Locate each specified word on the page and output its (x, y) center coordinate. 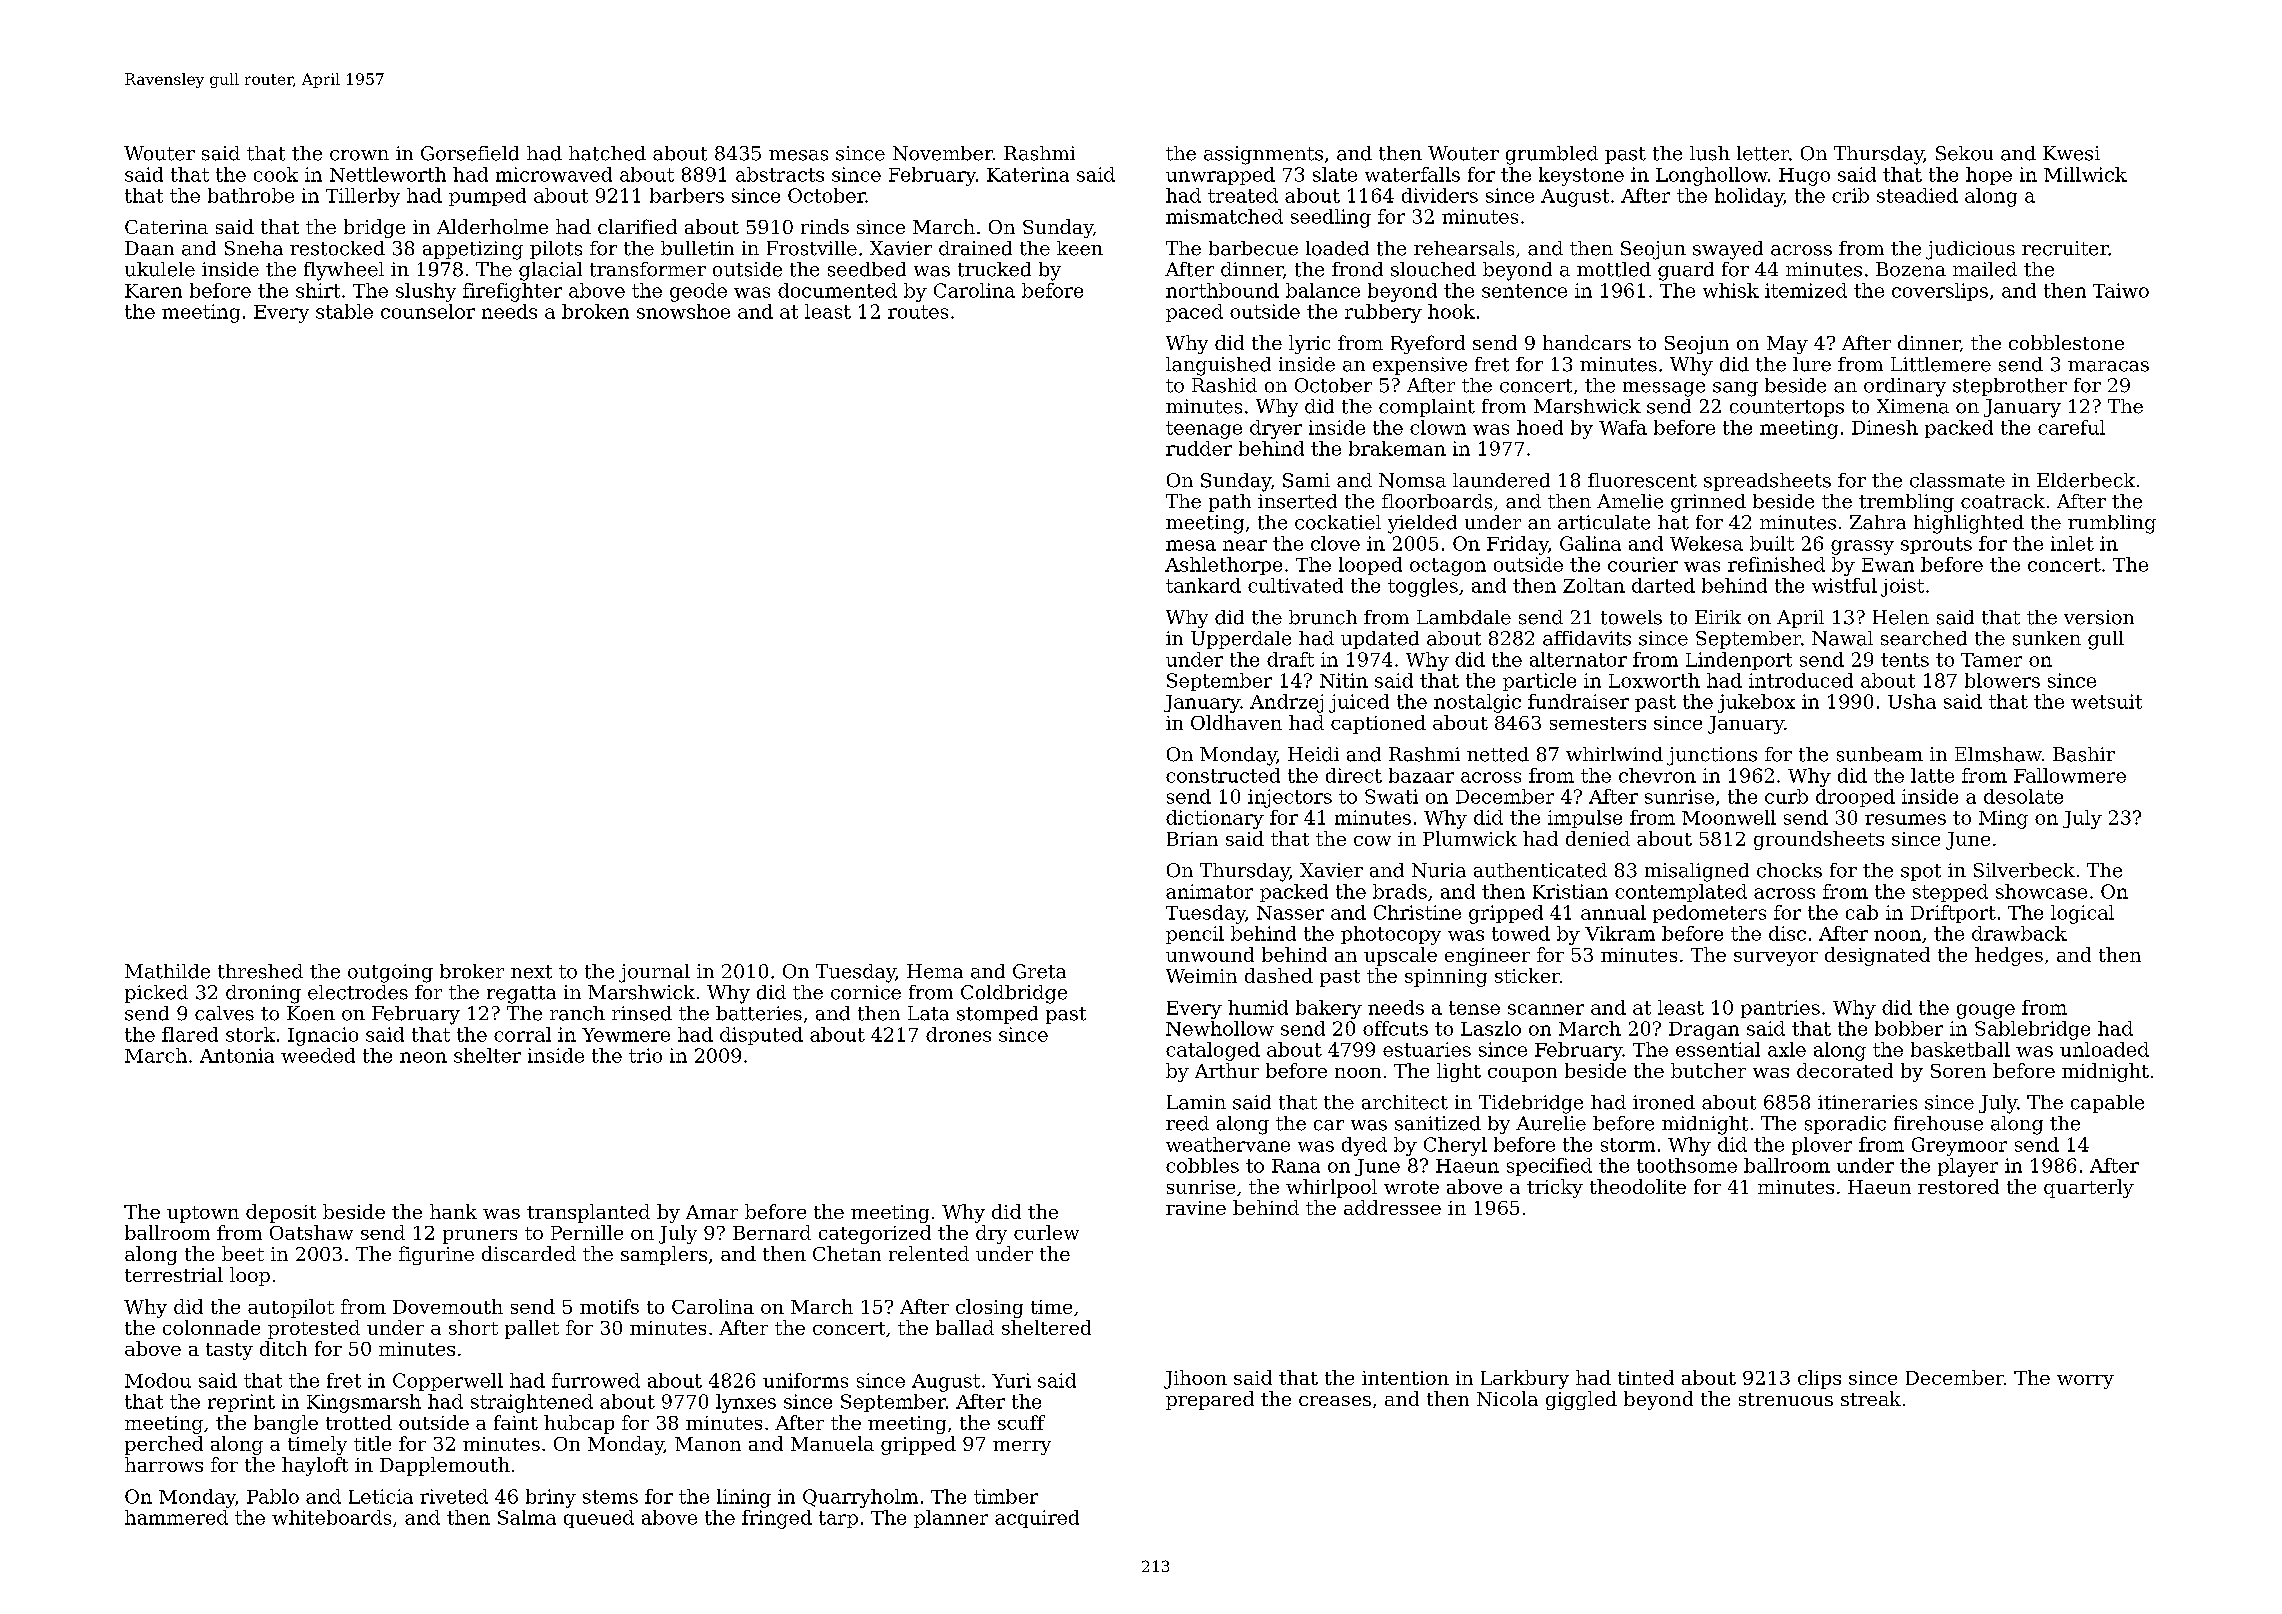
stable (344, 311)
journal (654, 973)
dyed (1364, 1146)
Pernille (587, 1232)
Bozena (1911, 269)
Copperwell (448, 1382)
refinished (1776, 564)
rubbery (1383, 313)
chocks (1789, 870)
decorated (1845, 1070)
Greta (1039, 971)
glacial (550, 271)
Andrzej (1286, 703)
